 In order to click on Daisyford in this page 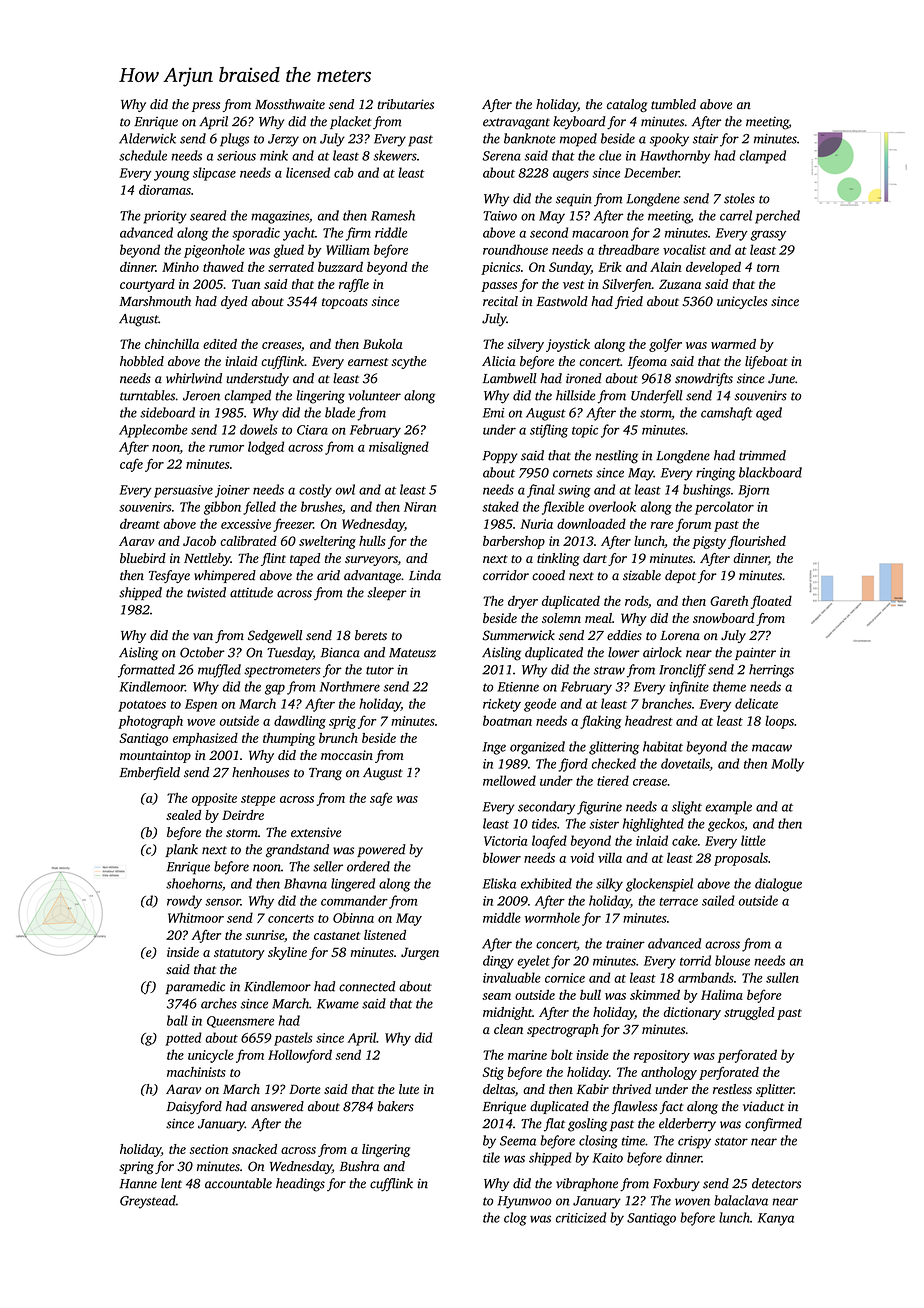, I will do `click(194, 1107)`.
